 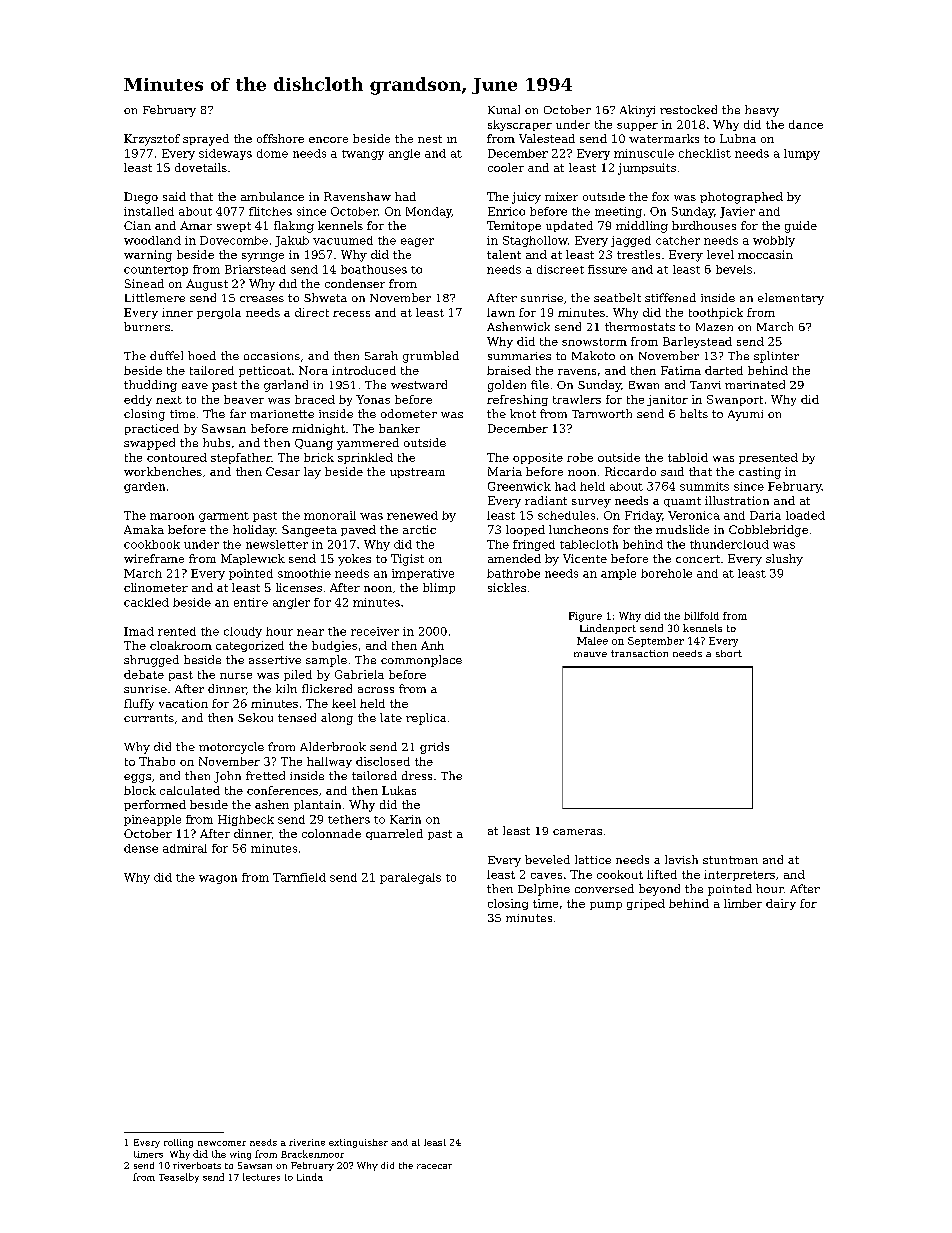 I want to click on swapped, so click(x=149, y=444).
